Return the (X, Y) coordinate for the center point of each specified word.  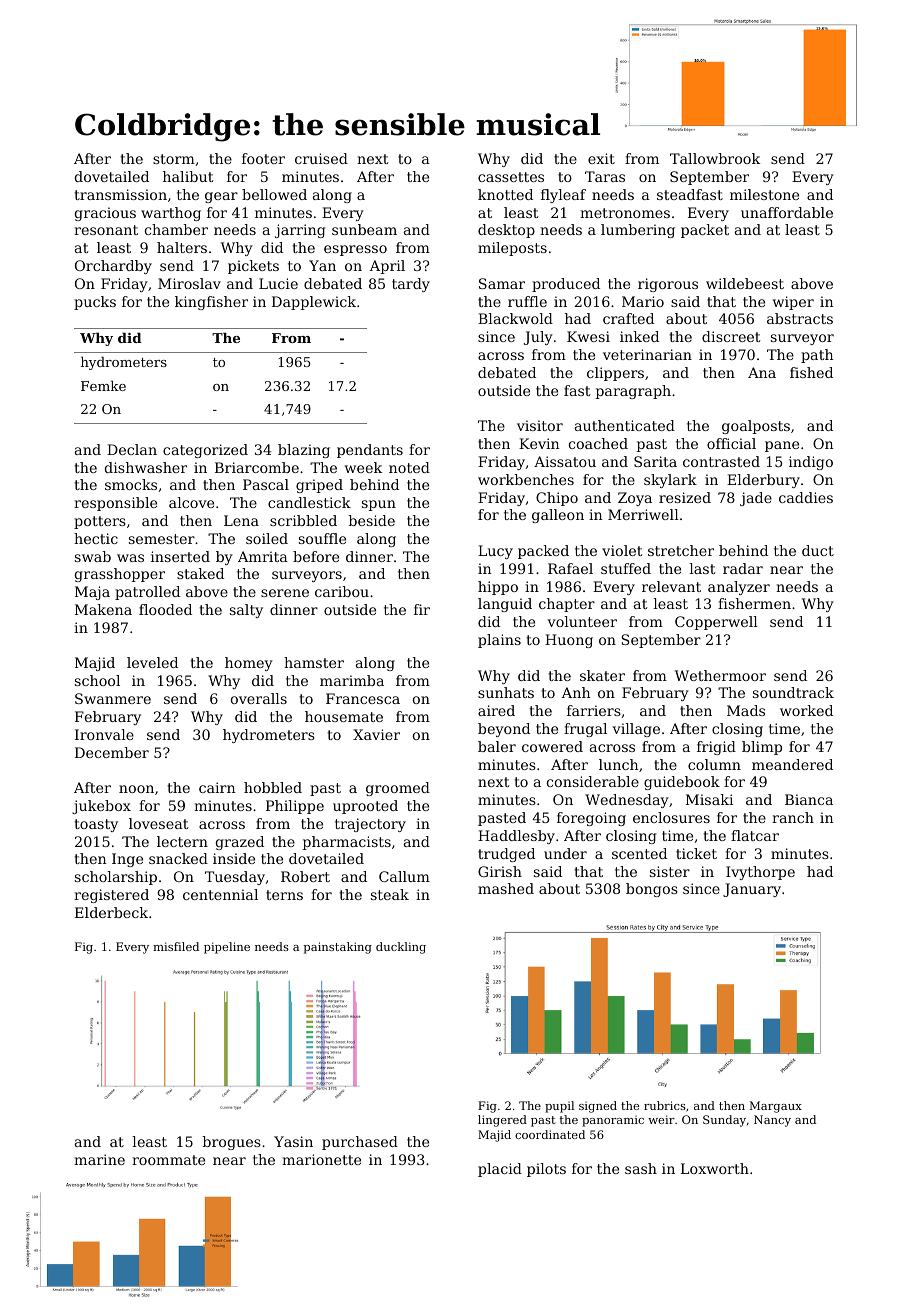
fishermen (754, 603)
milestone (764, 194)
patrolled (147, 593)
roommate (168, 1160)
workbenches (526, 479)
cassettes (511, 177)
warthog (171, 214)
